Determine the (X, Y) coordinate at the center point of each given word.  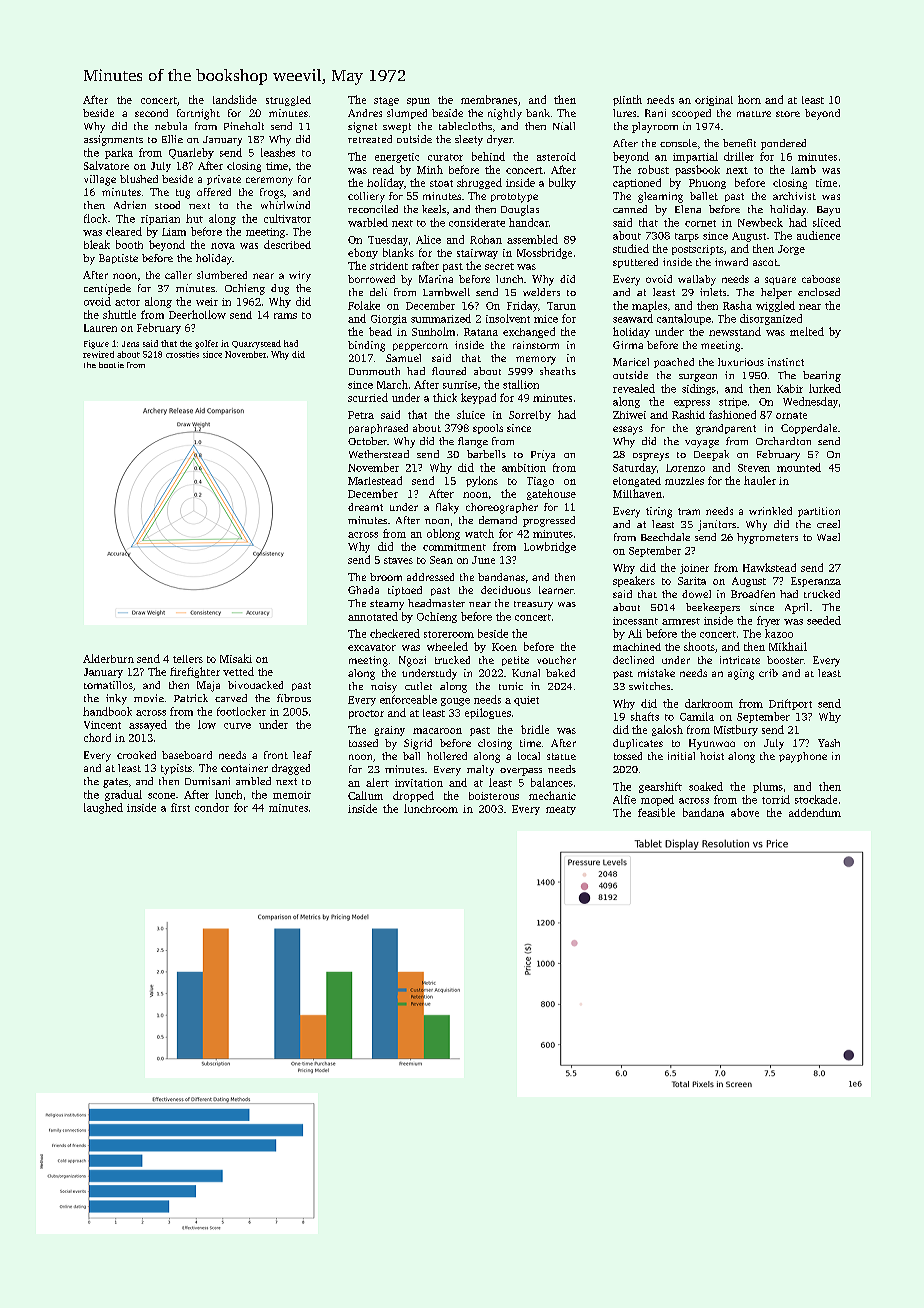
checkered (395, 633)
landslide (235, 99)
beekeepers (713, 608)
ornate (791, 415)
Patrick (191, 698)
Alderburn (108, 658)
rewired (98, 354)
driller (739, 156)
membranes (489, 99)
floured (449, 371)
